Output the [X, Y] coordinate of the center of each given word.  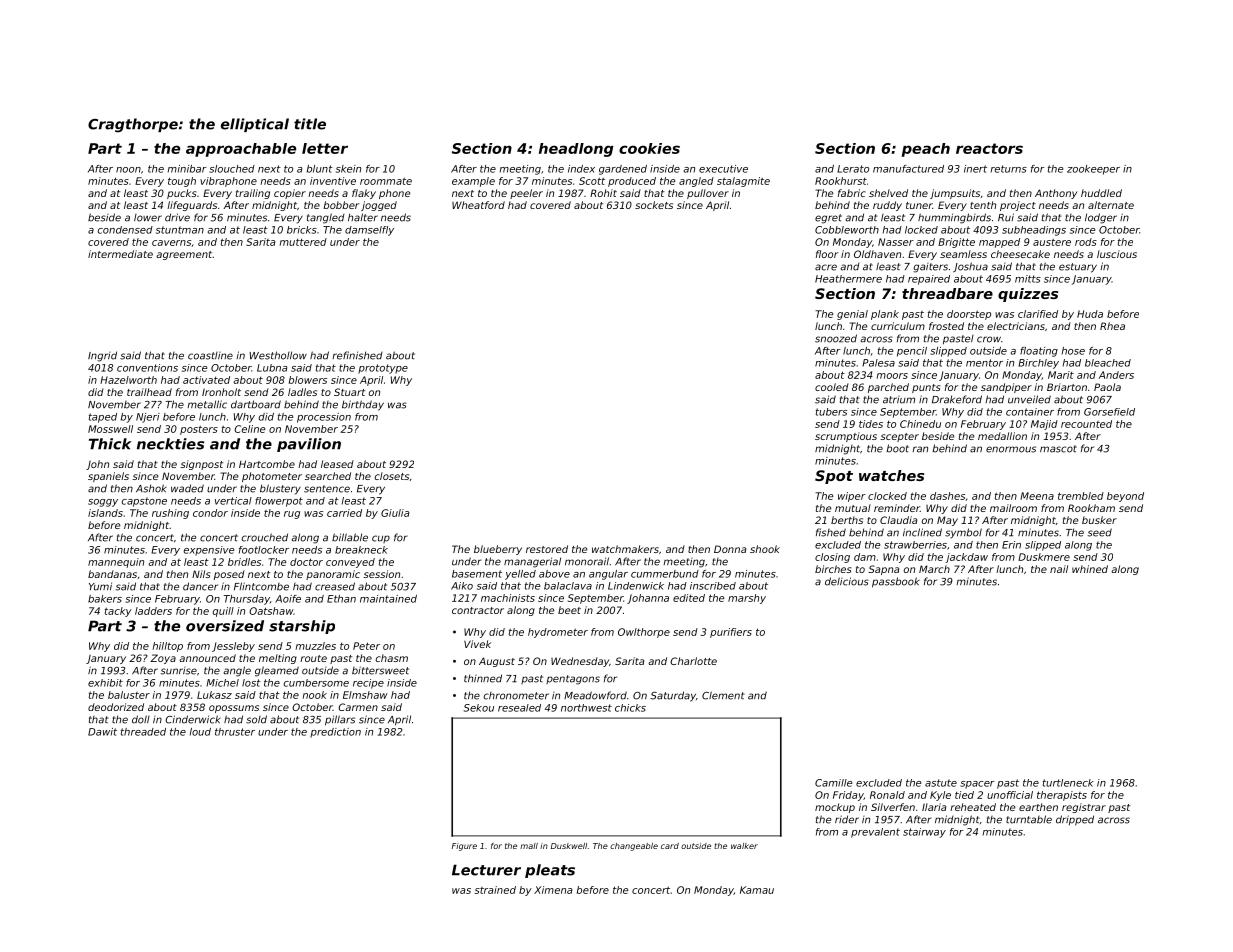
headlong [576, 150]
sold [256, 719]
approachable [241, 150]
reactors [989, 148]
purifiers [731, 633]
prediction [335, 733]
